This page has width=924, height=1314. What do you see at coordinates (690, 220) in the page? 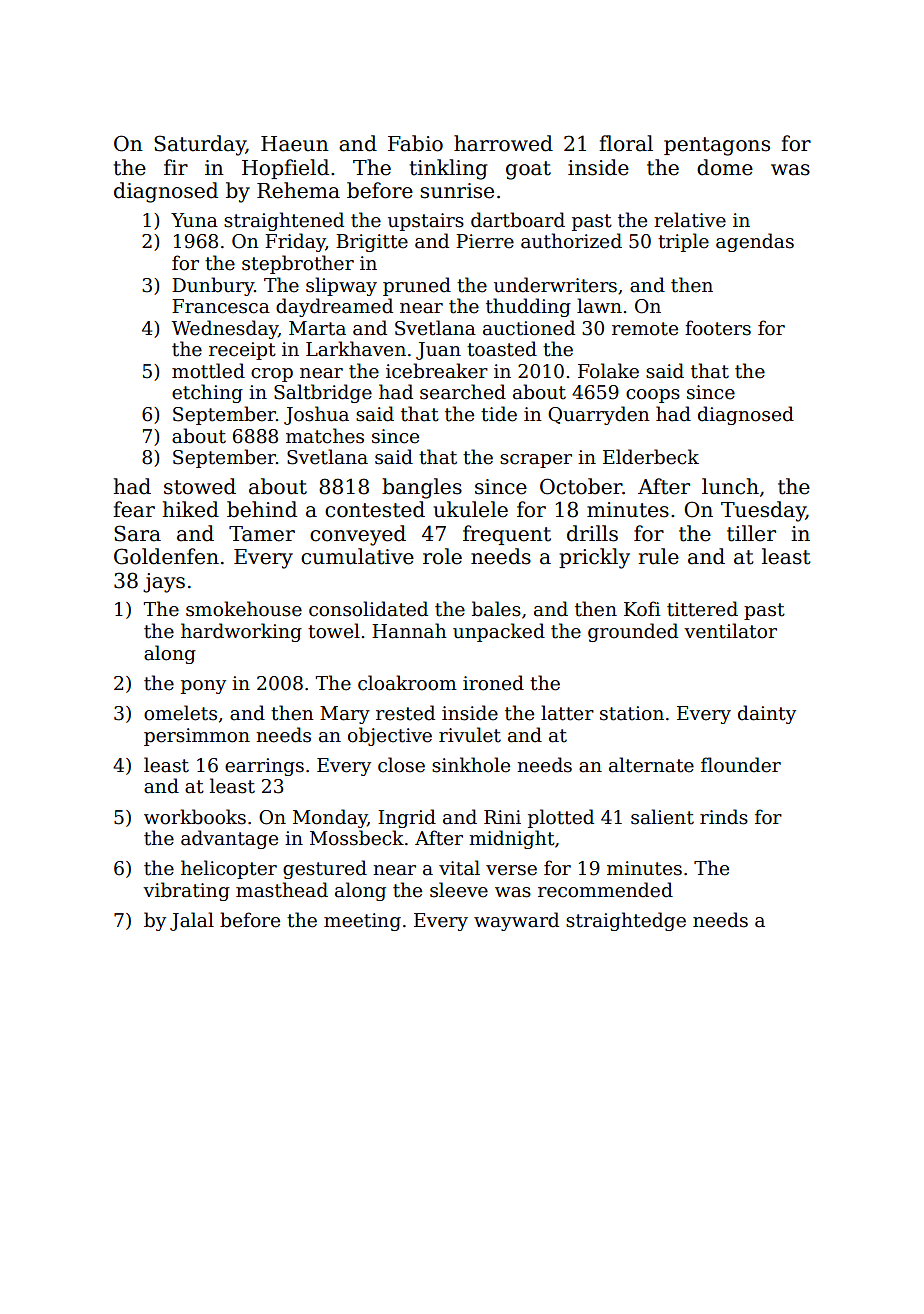
I see `relative` at bounding box center [690, 220].
